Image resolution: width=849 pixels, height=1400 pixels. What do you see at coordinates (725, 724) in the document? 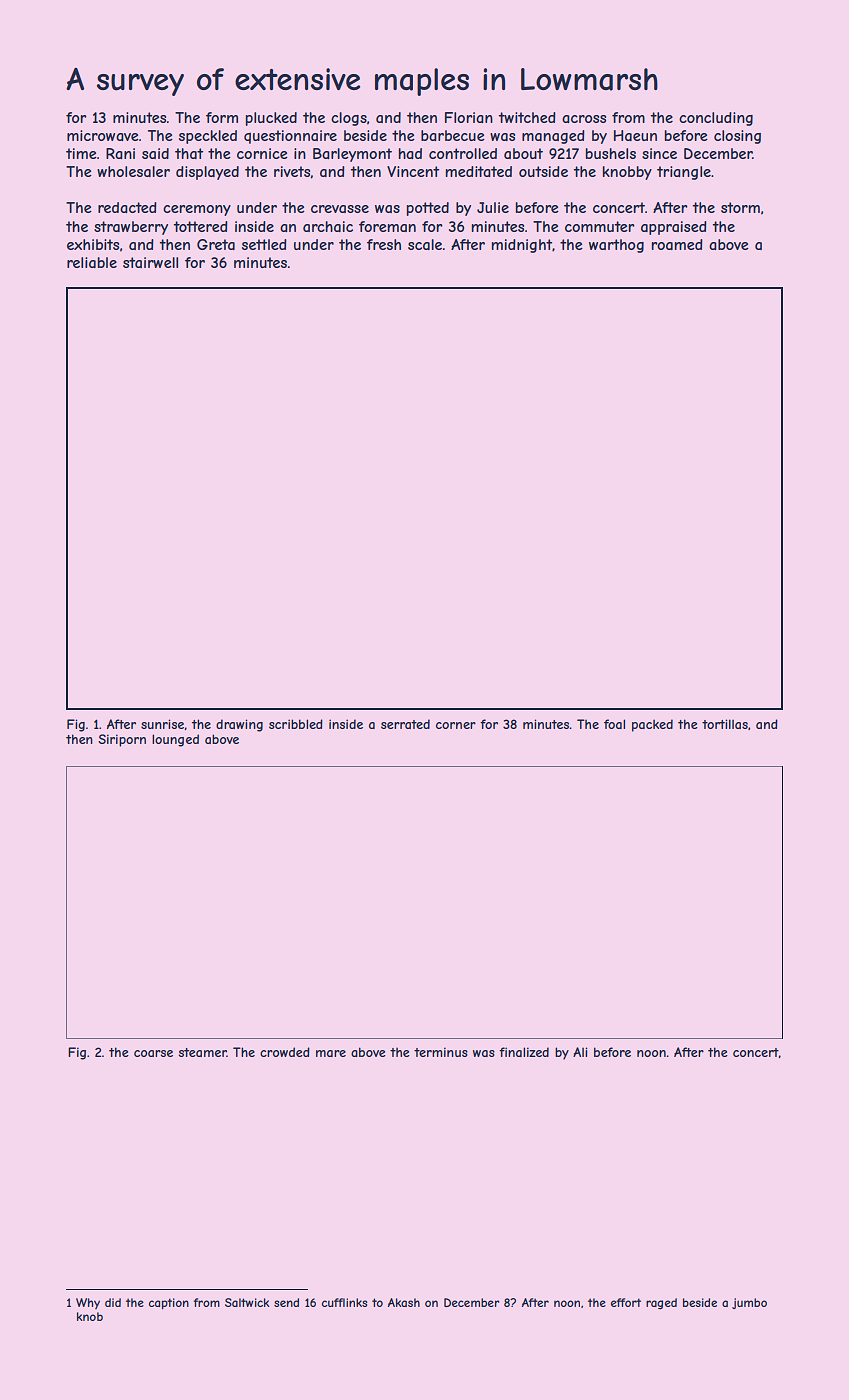
I see `tortillas` at bounding box center [725, 724].
